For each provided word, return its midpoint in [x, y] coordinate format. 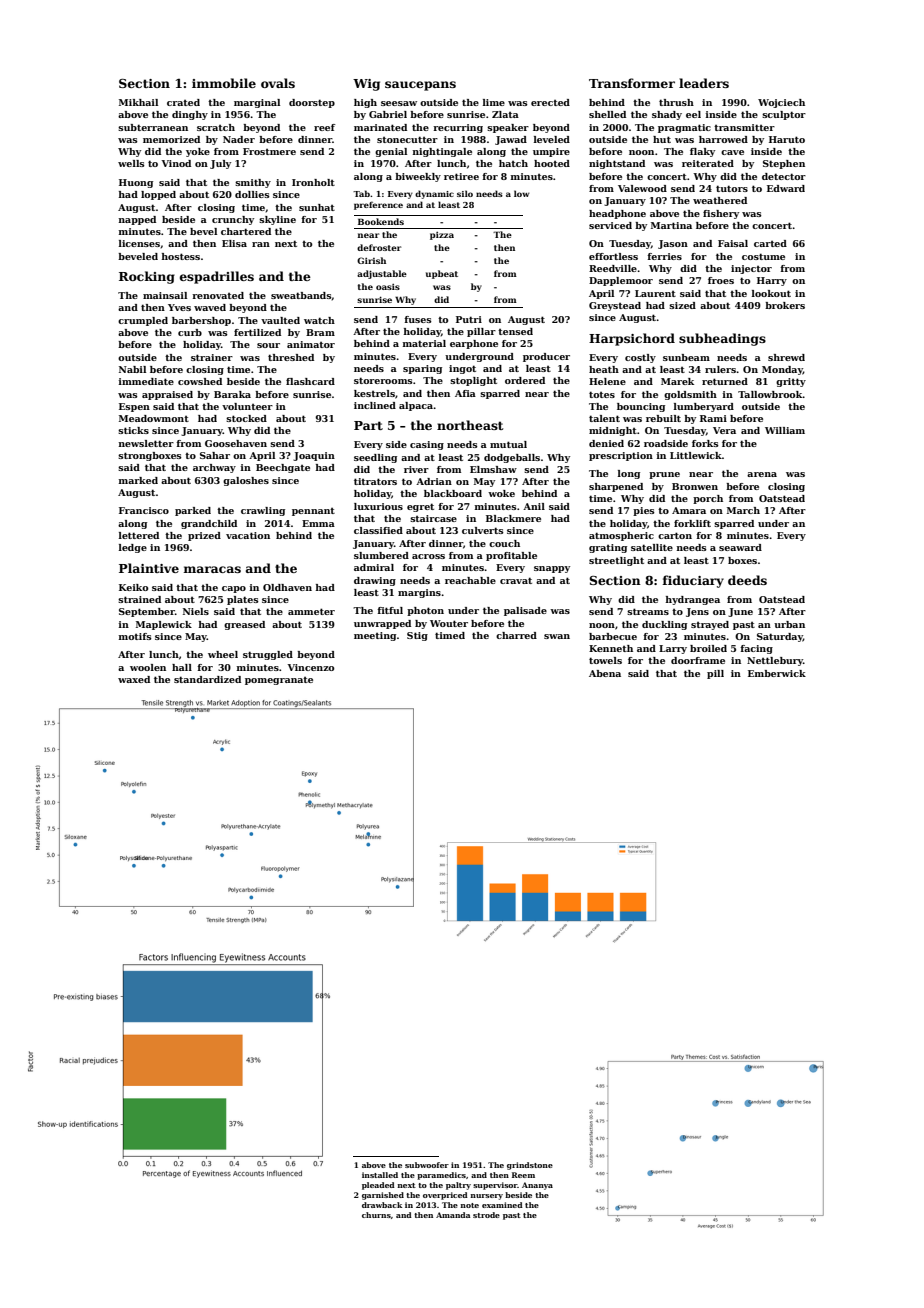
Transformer [632, 83]
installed [380, 1175]
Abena [605, 673]
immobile [224, 83]
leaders [704, 83]
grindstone [530, 1166]
